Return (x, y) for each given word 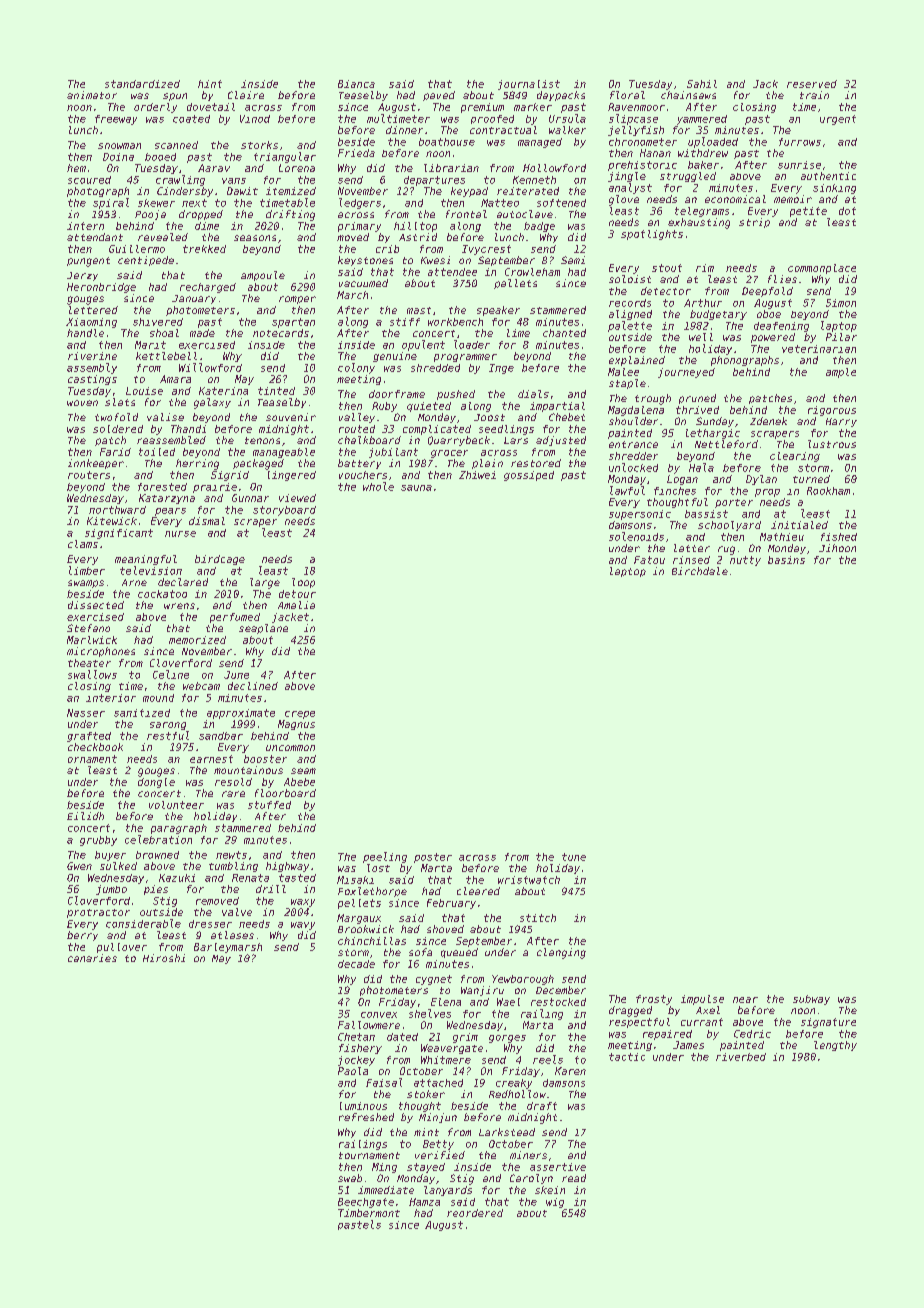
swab (350, 1178)
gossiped (529, 476)
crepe (300, 715)
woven (82, 403)
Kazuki (177, 878)
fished (839, 537)
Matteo (500, 203)
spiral (111, 203)
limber (87, 570)
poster (433, 858)
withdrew (703, 153)
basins (786, 560)
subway (811, 1000)
